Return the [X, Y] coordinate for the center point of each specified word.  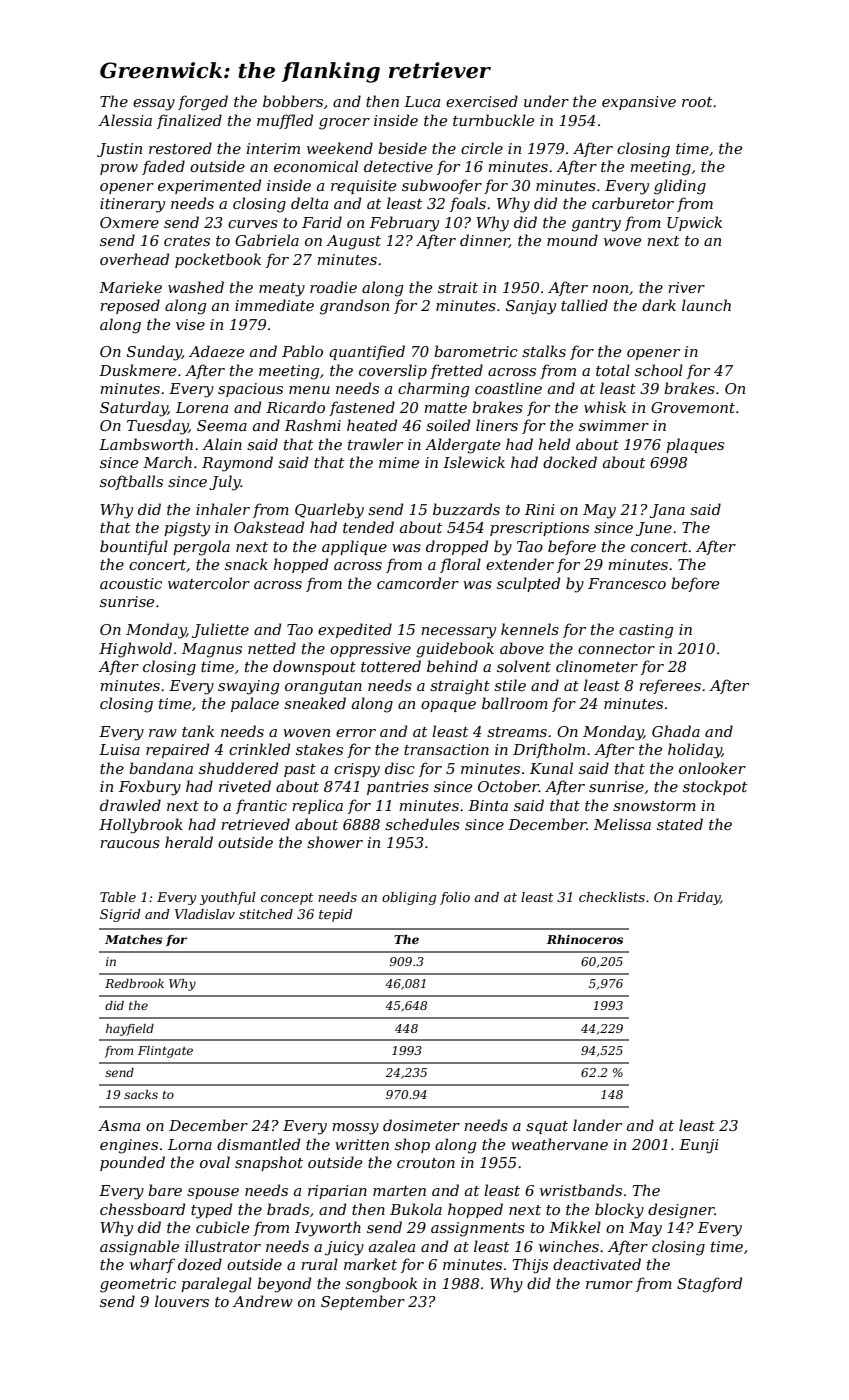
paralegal [216, 1285]
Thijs [530, 1266]
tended [368, 527]
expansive [639, 103]
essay [154, 105]
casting [646, 631]
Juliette [220, 630]
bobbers [293, 101]
